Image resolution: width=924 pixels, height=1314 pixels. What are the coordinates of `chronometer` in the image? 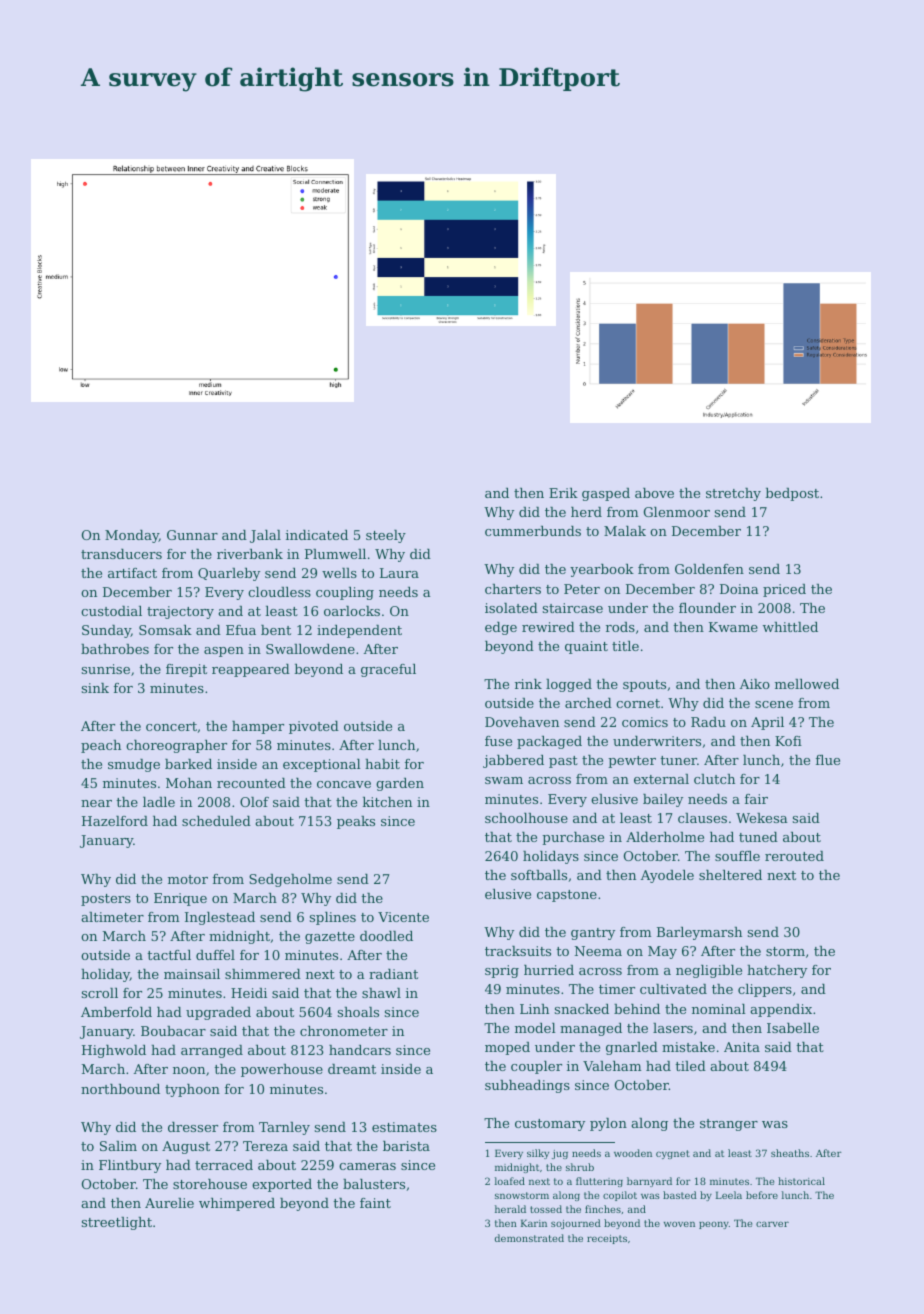 It's located at (344, 1031).
